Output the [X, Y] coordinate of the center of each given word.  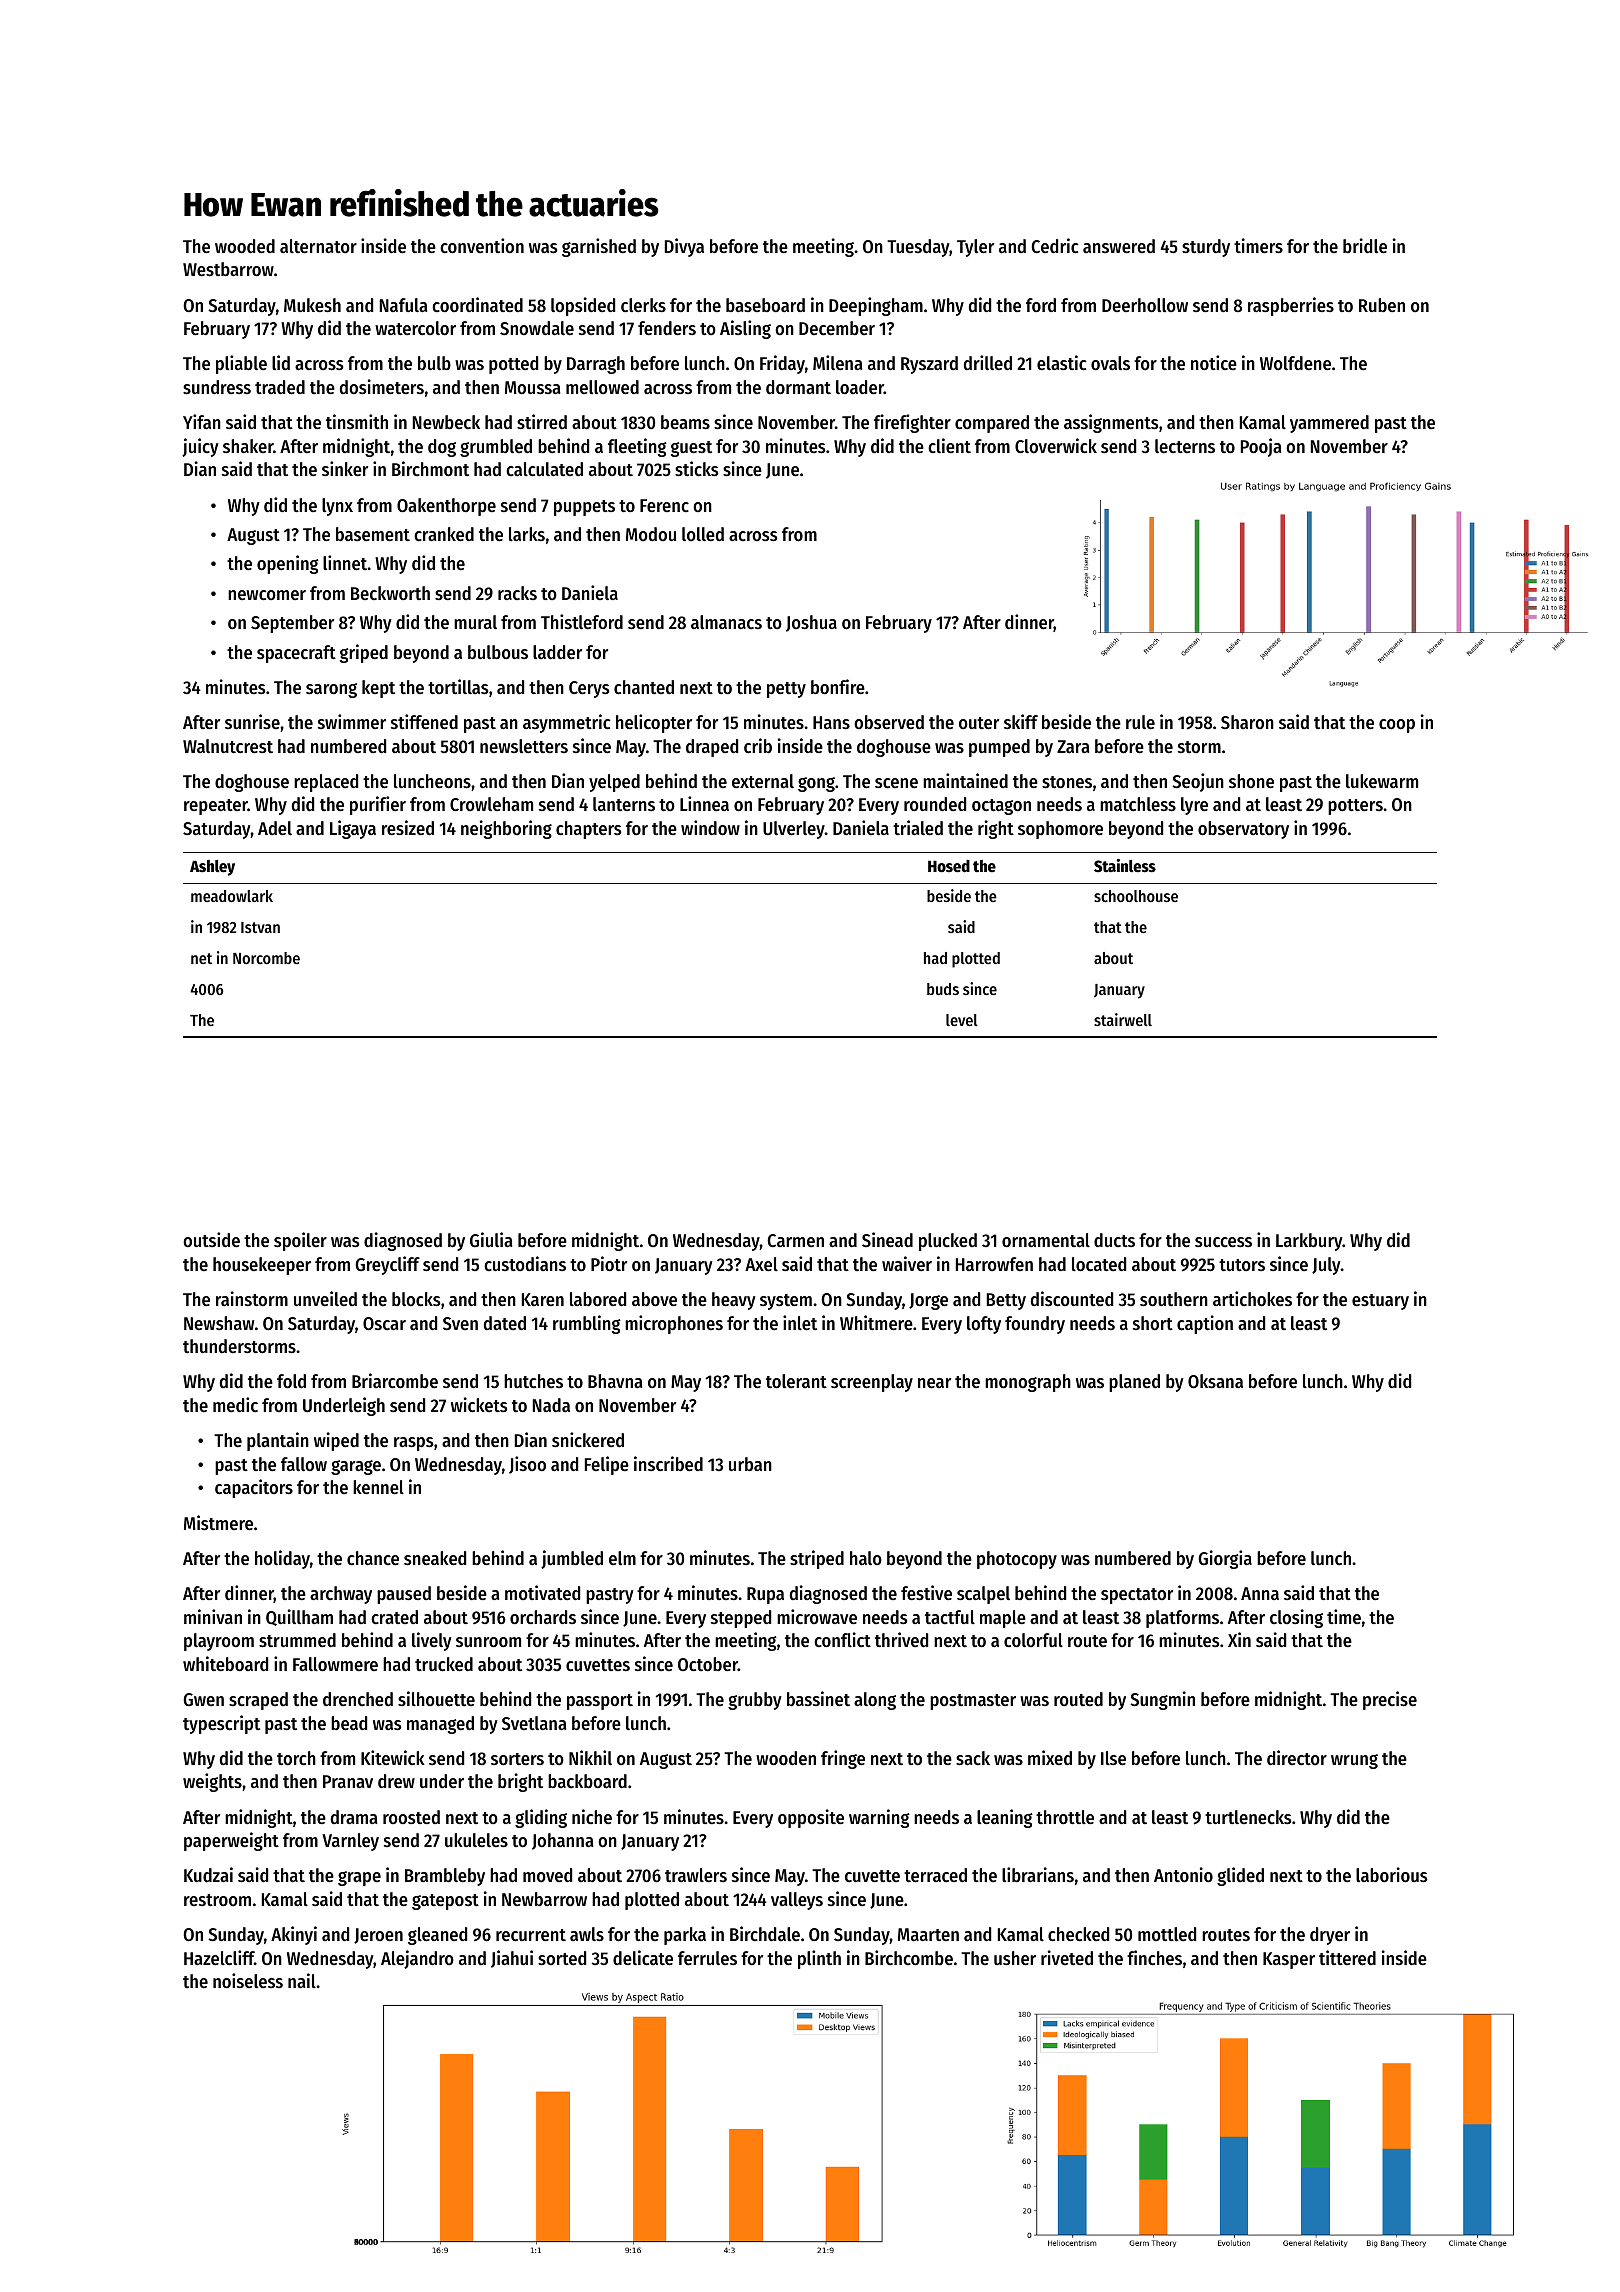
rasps [413, 1444]
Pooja [1261, 447]
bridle [1365, 245]
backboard [587, 1781]
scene [896, 783]
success [1223, 1242]
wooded [245, 246]
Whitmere [876, 1322]
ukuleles [476, 1840]
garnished [599, 247]
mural [475, 622]
